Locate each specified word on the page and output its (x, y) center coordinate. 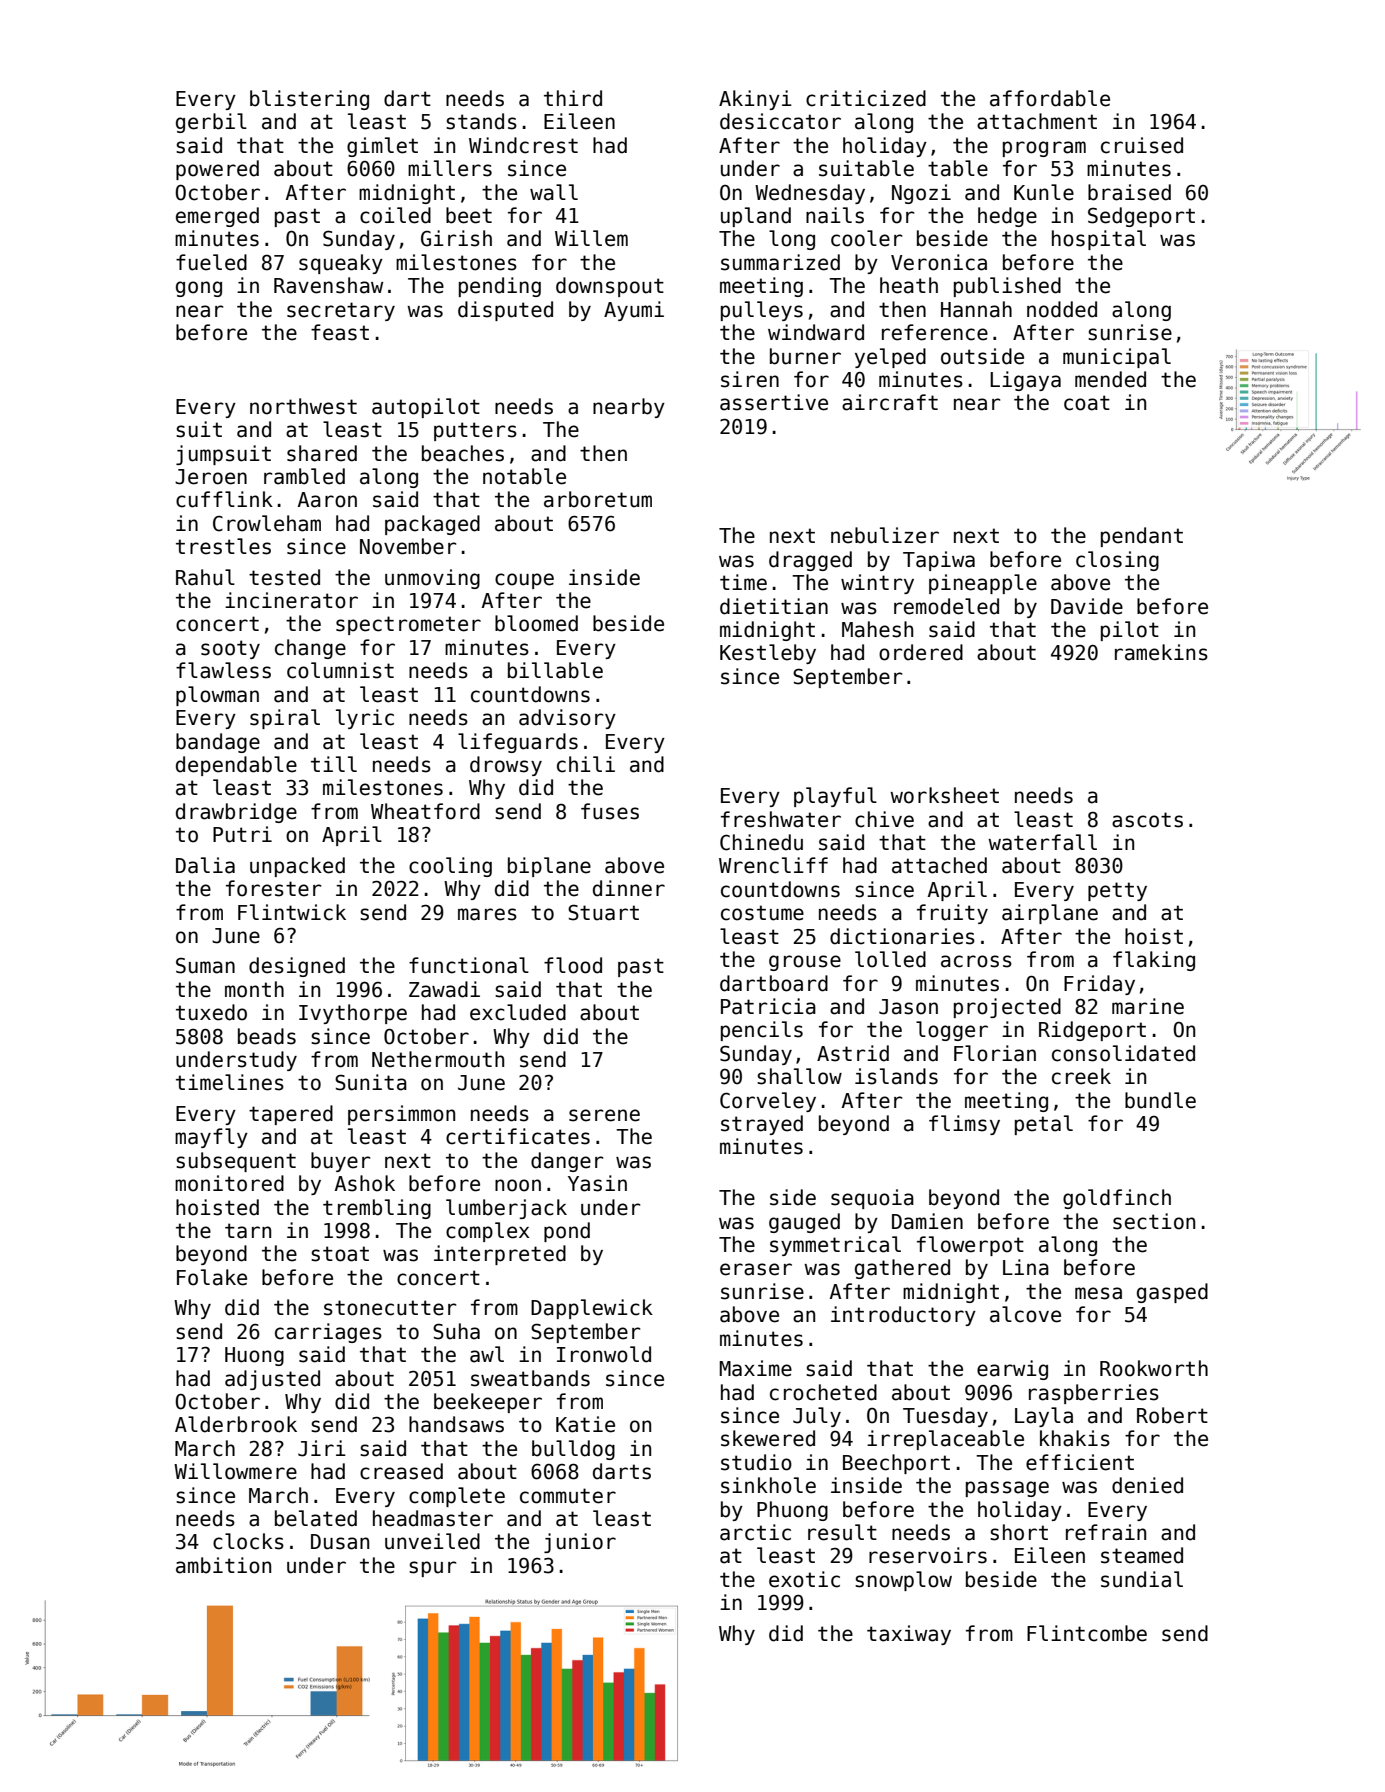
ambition (223, 1565)
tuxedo (211, 1012)
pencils (762, 1031)
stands (481, 121)
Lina (1026, 1267)
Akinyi (755, 100)
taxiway (909, 1635)
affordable (1050, 98)
